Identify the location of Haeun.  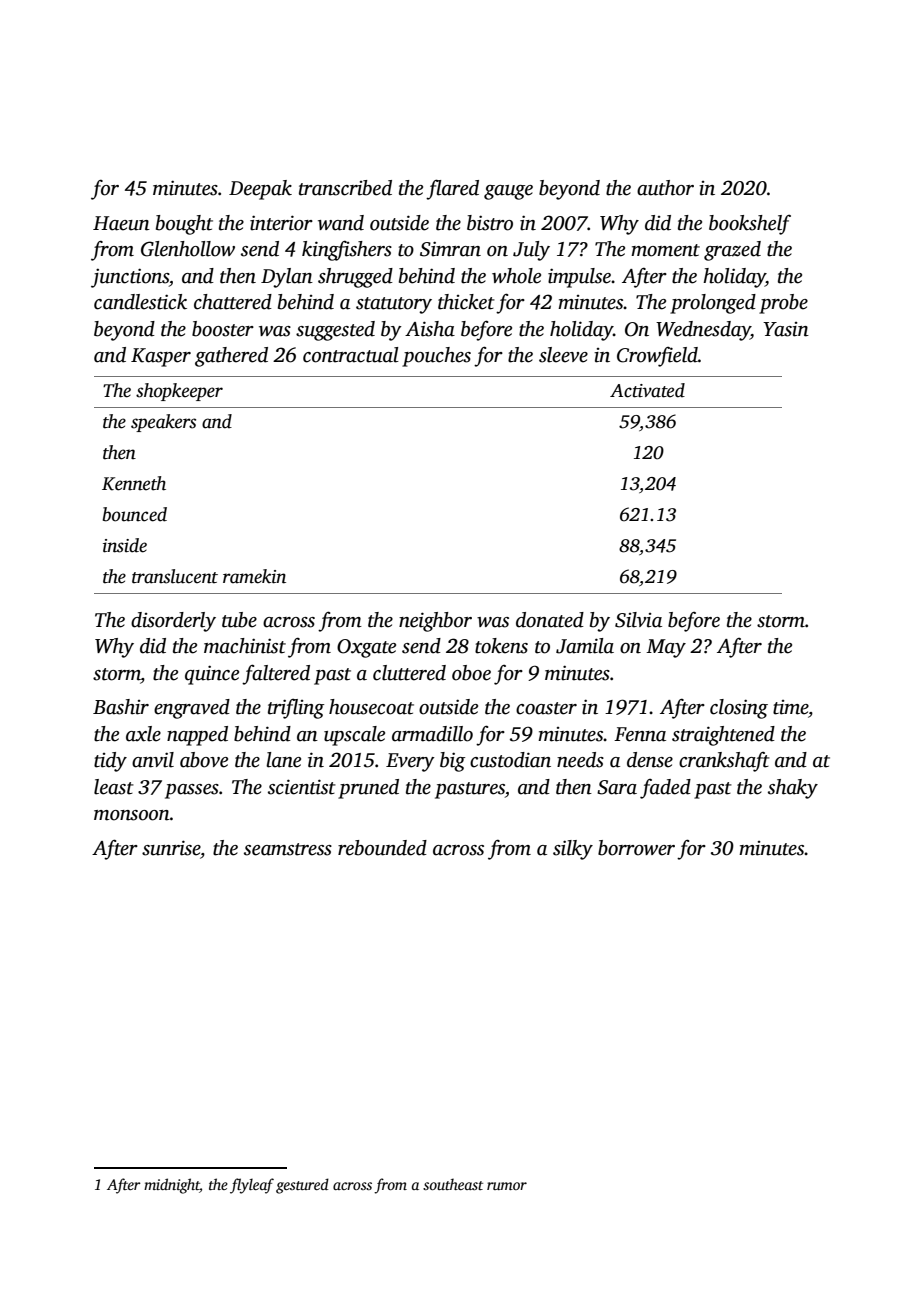
(121, 223).
